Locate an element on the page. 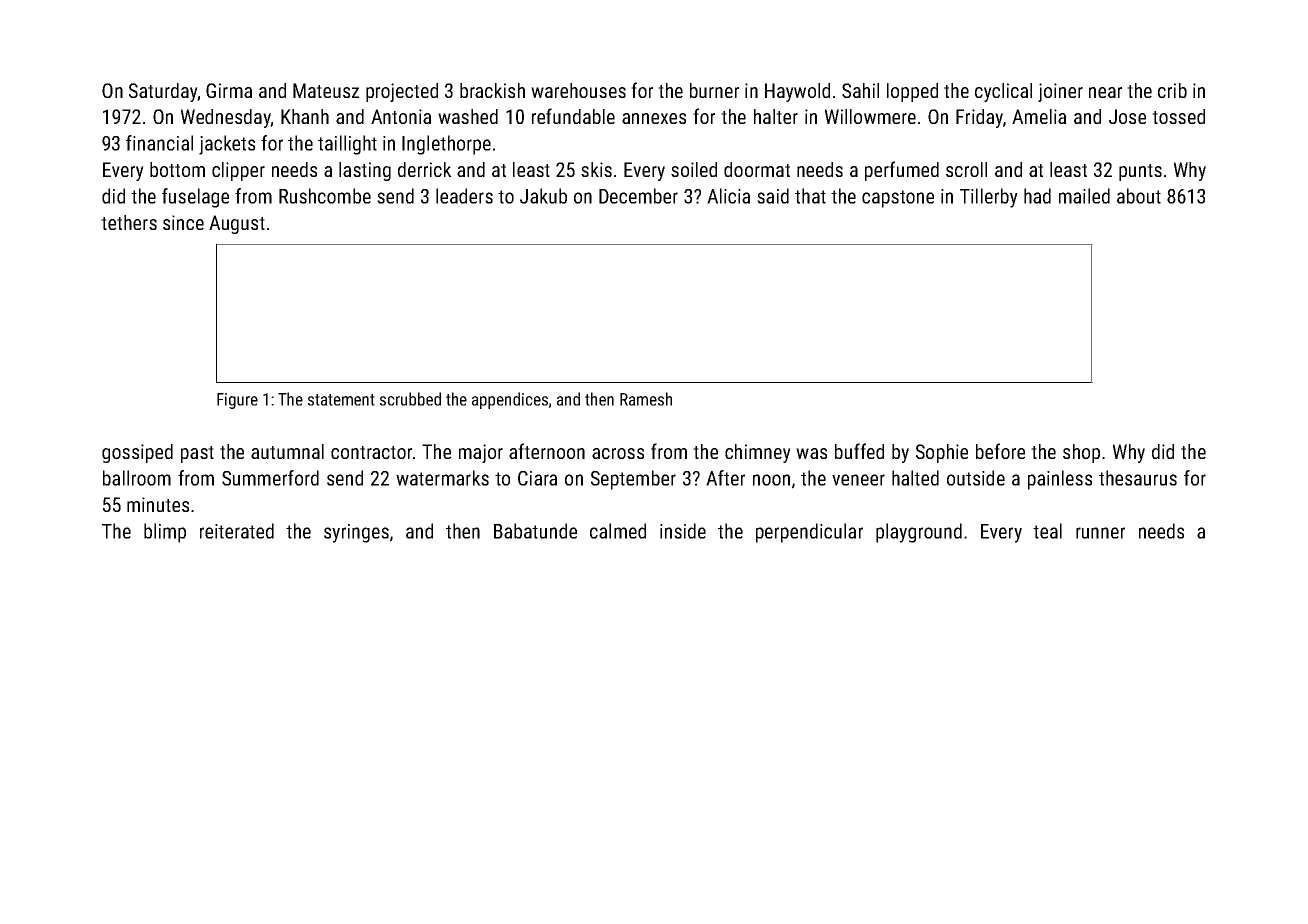 The width and height of the page is (1308, 924). August is located at coordinates (237, 224).
